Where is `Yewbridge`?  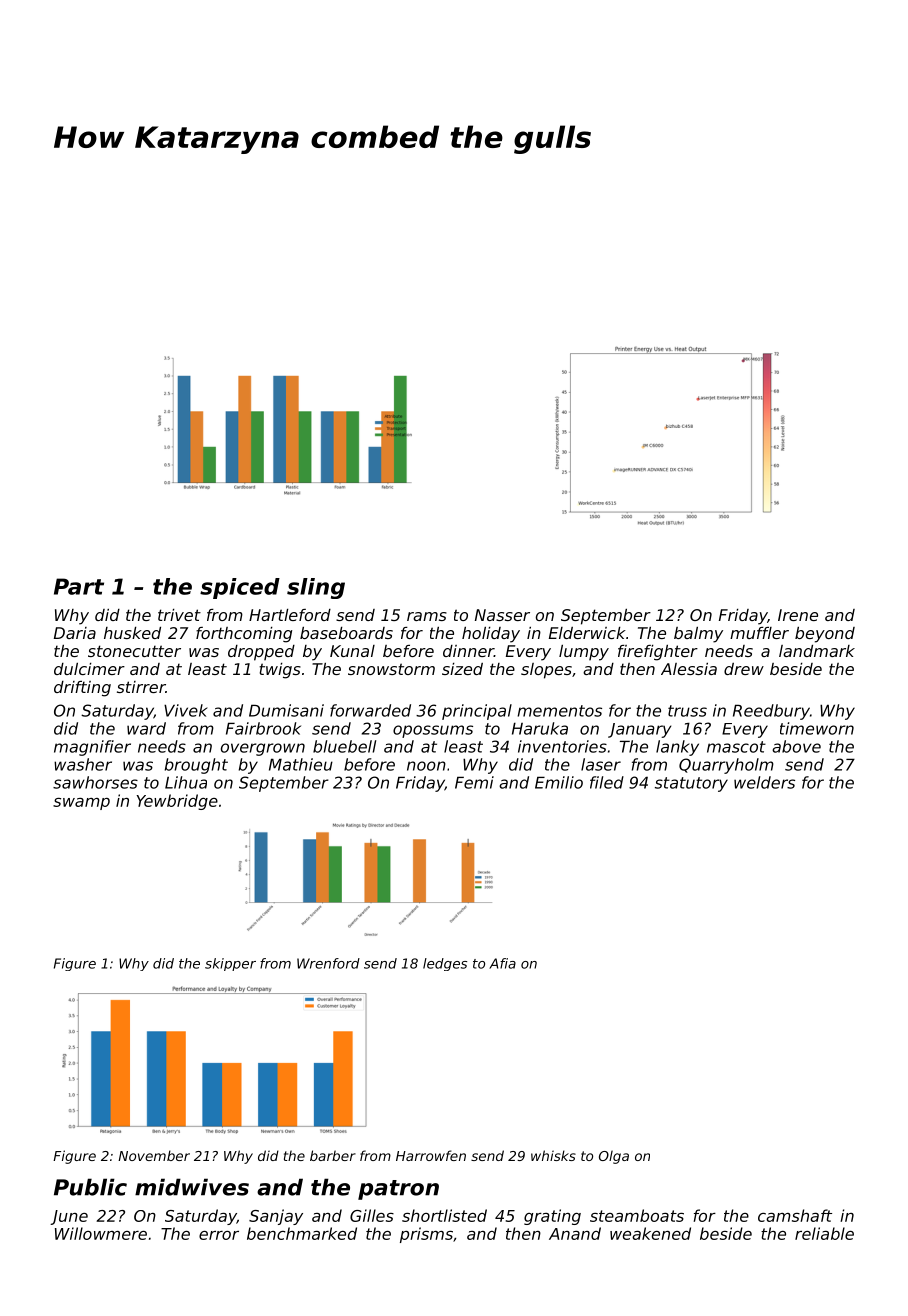
Yewbridge is located at coordinates (177, 802).
